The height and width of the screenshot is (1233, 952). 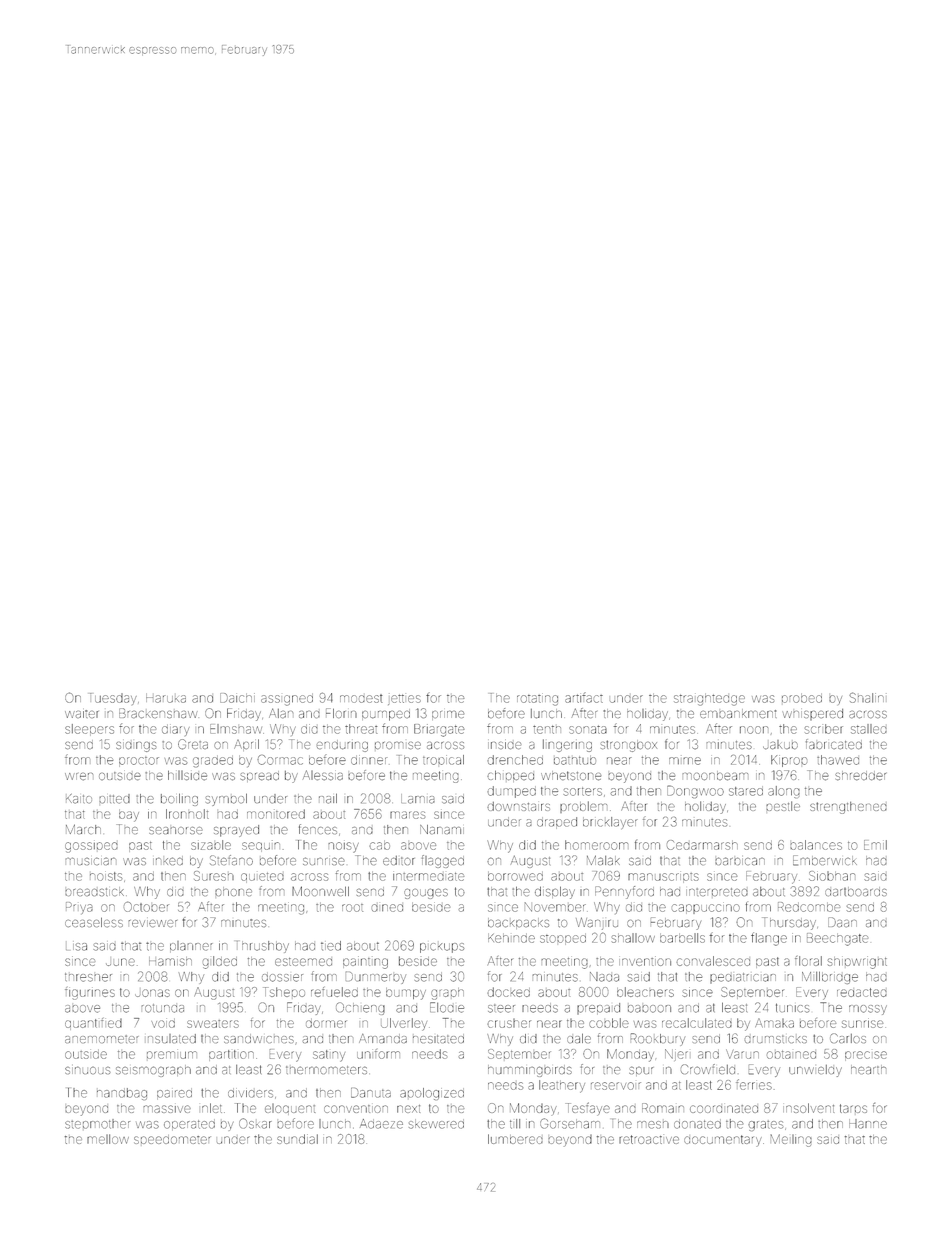 What do you see at coordinates (723, 1140) in the screenshot?
I see `documentary` at bounding box center [723, 1140].
